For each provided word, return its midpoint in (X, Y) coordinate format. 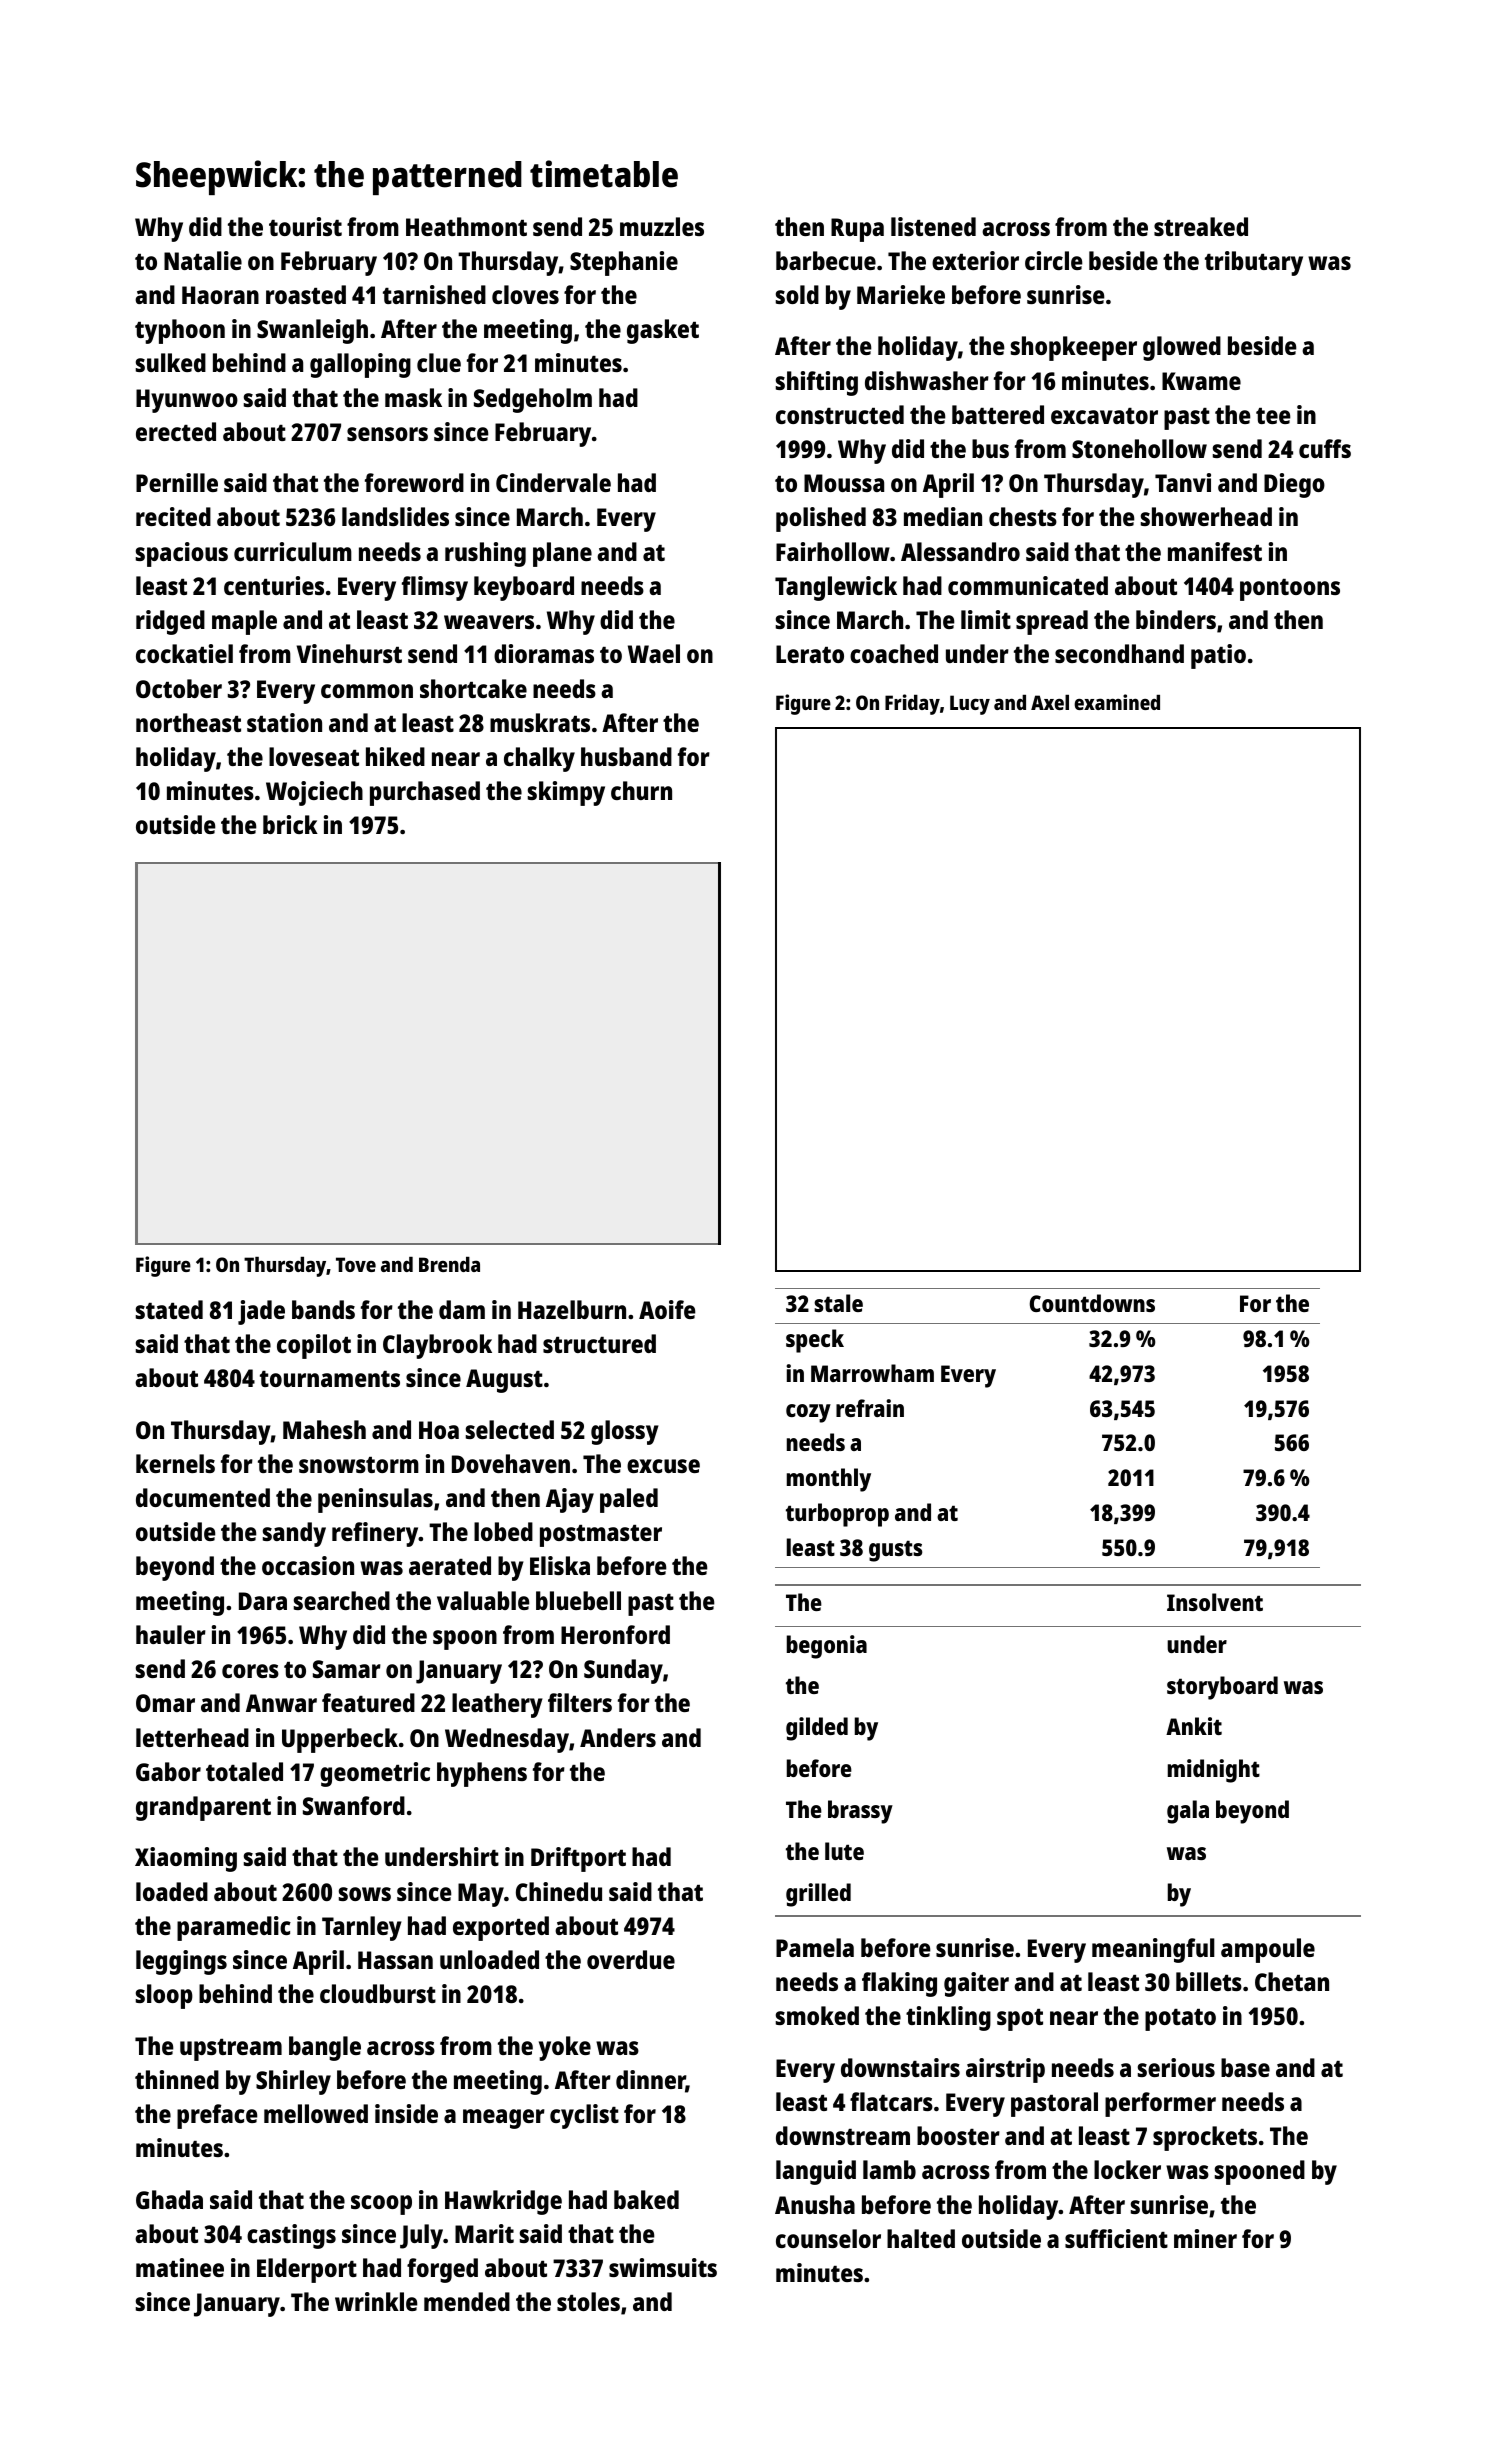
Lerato (810, 654)
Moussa (844, 483)
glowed (1182, 348)
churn (641, 790)
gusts (895, 1551)
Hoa (439, 1430)
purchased (425, 793)
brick (290, 824)
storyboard (1222, 1688)
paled (629, 1500)
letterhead (192, 1737)
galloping (360, 365)
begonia (827, 1647)
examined (1117, 702)
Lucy (970, 705)
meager (504, 2119)
